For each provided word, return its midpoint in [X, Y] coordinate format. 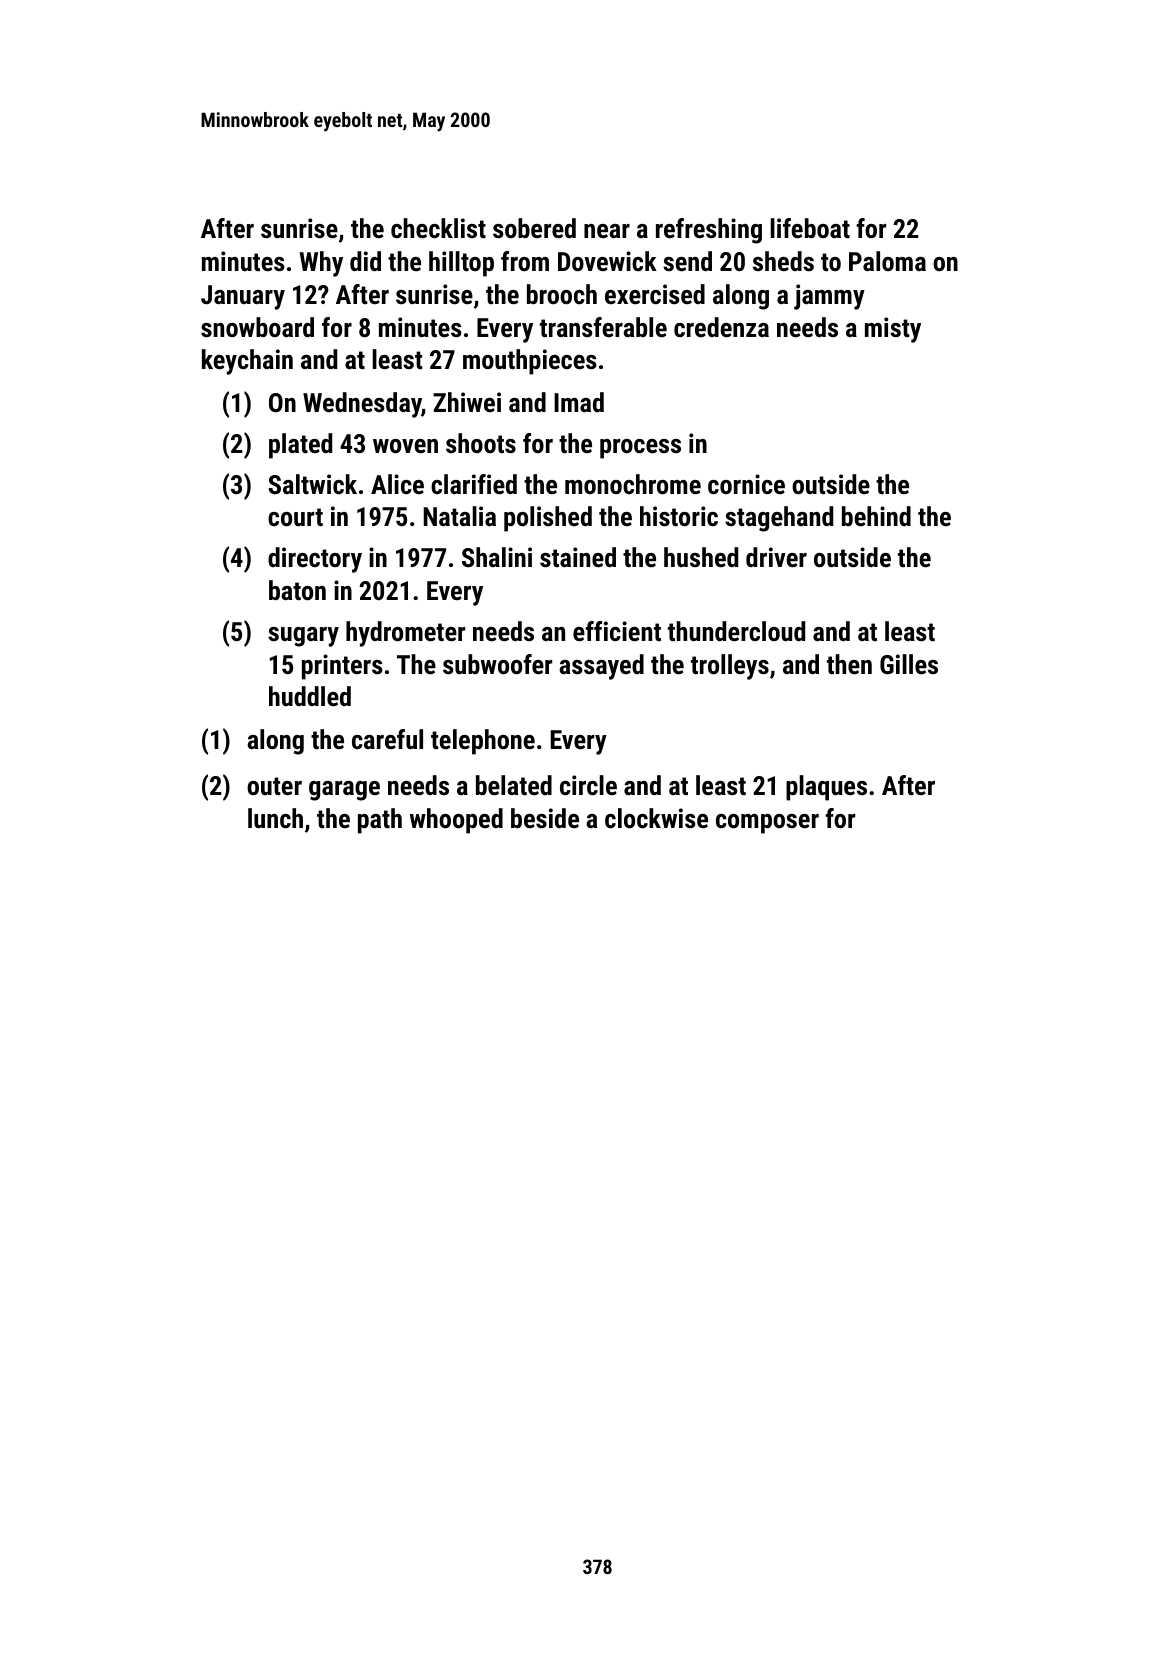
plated [300, 446]
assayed [601, 667]
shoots [481, 443]
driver [776, 557]
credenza [721, 327]
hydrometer [405, 634]
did [365, 261]
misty [893, 330]
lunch [275, 818]
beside [545, 818]
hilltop [461, 264]
